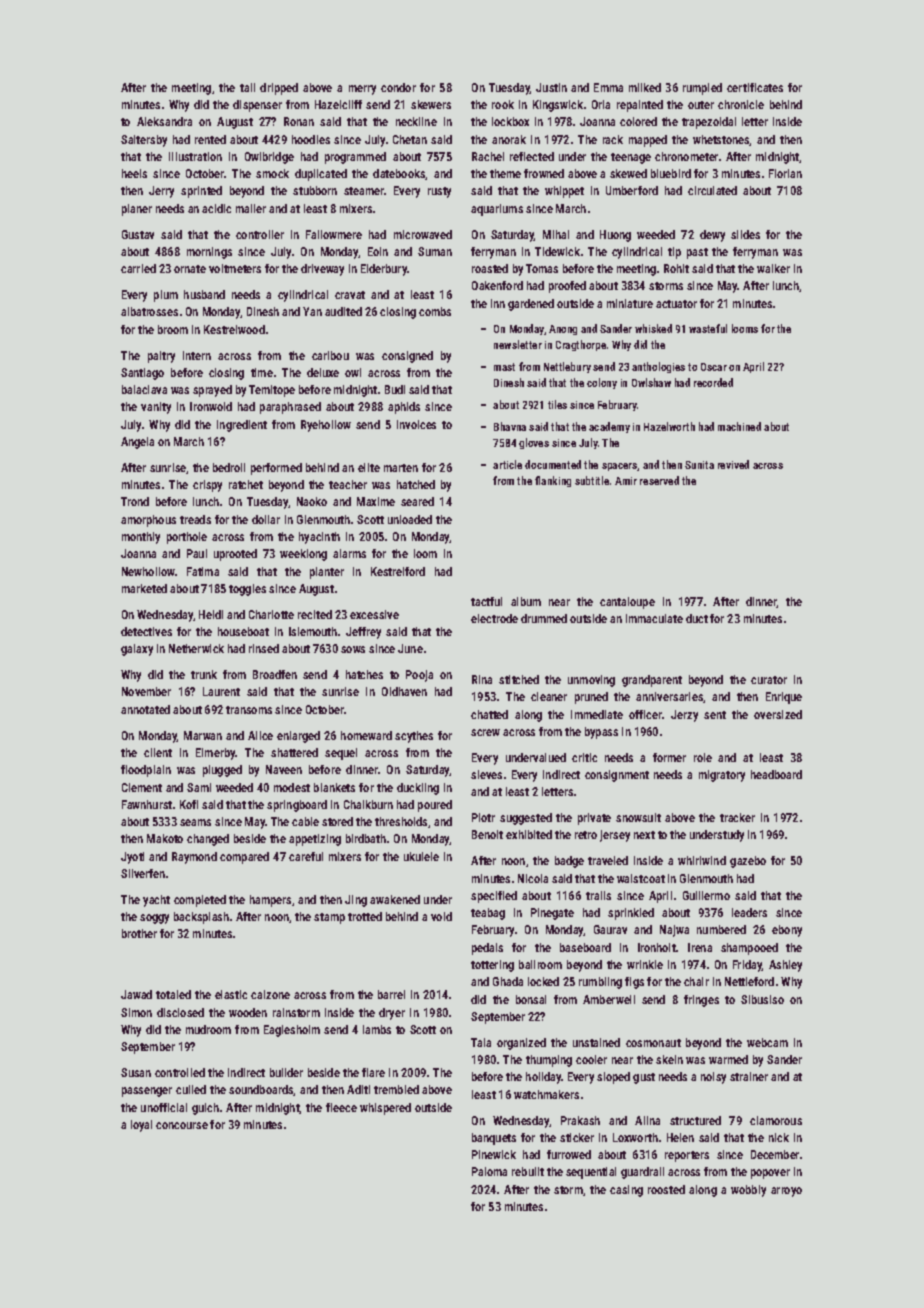  Describe the element at coordinates (669, 757) in the screenshot. I see `former` at that location.
